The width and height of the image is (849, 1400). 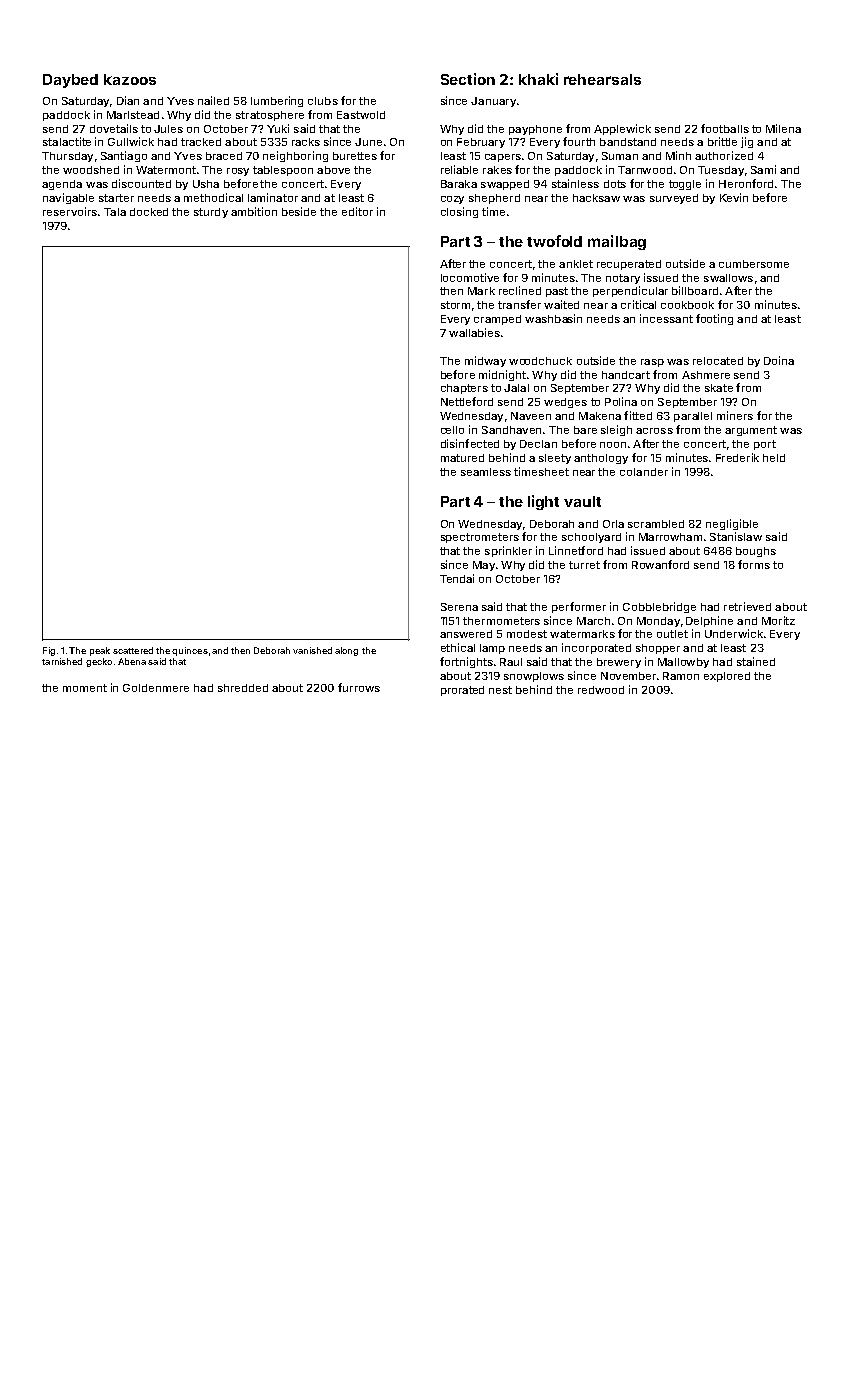 I want to click on colander, so click(x=644, y=472).
